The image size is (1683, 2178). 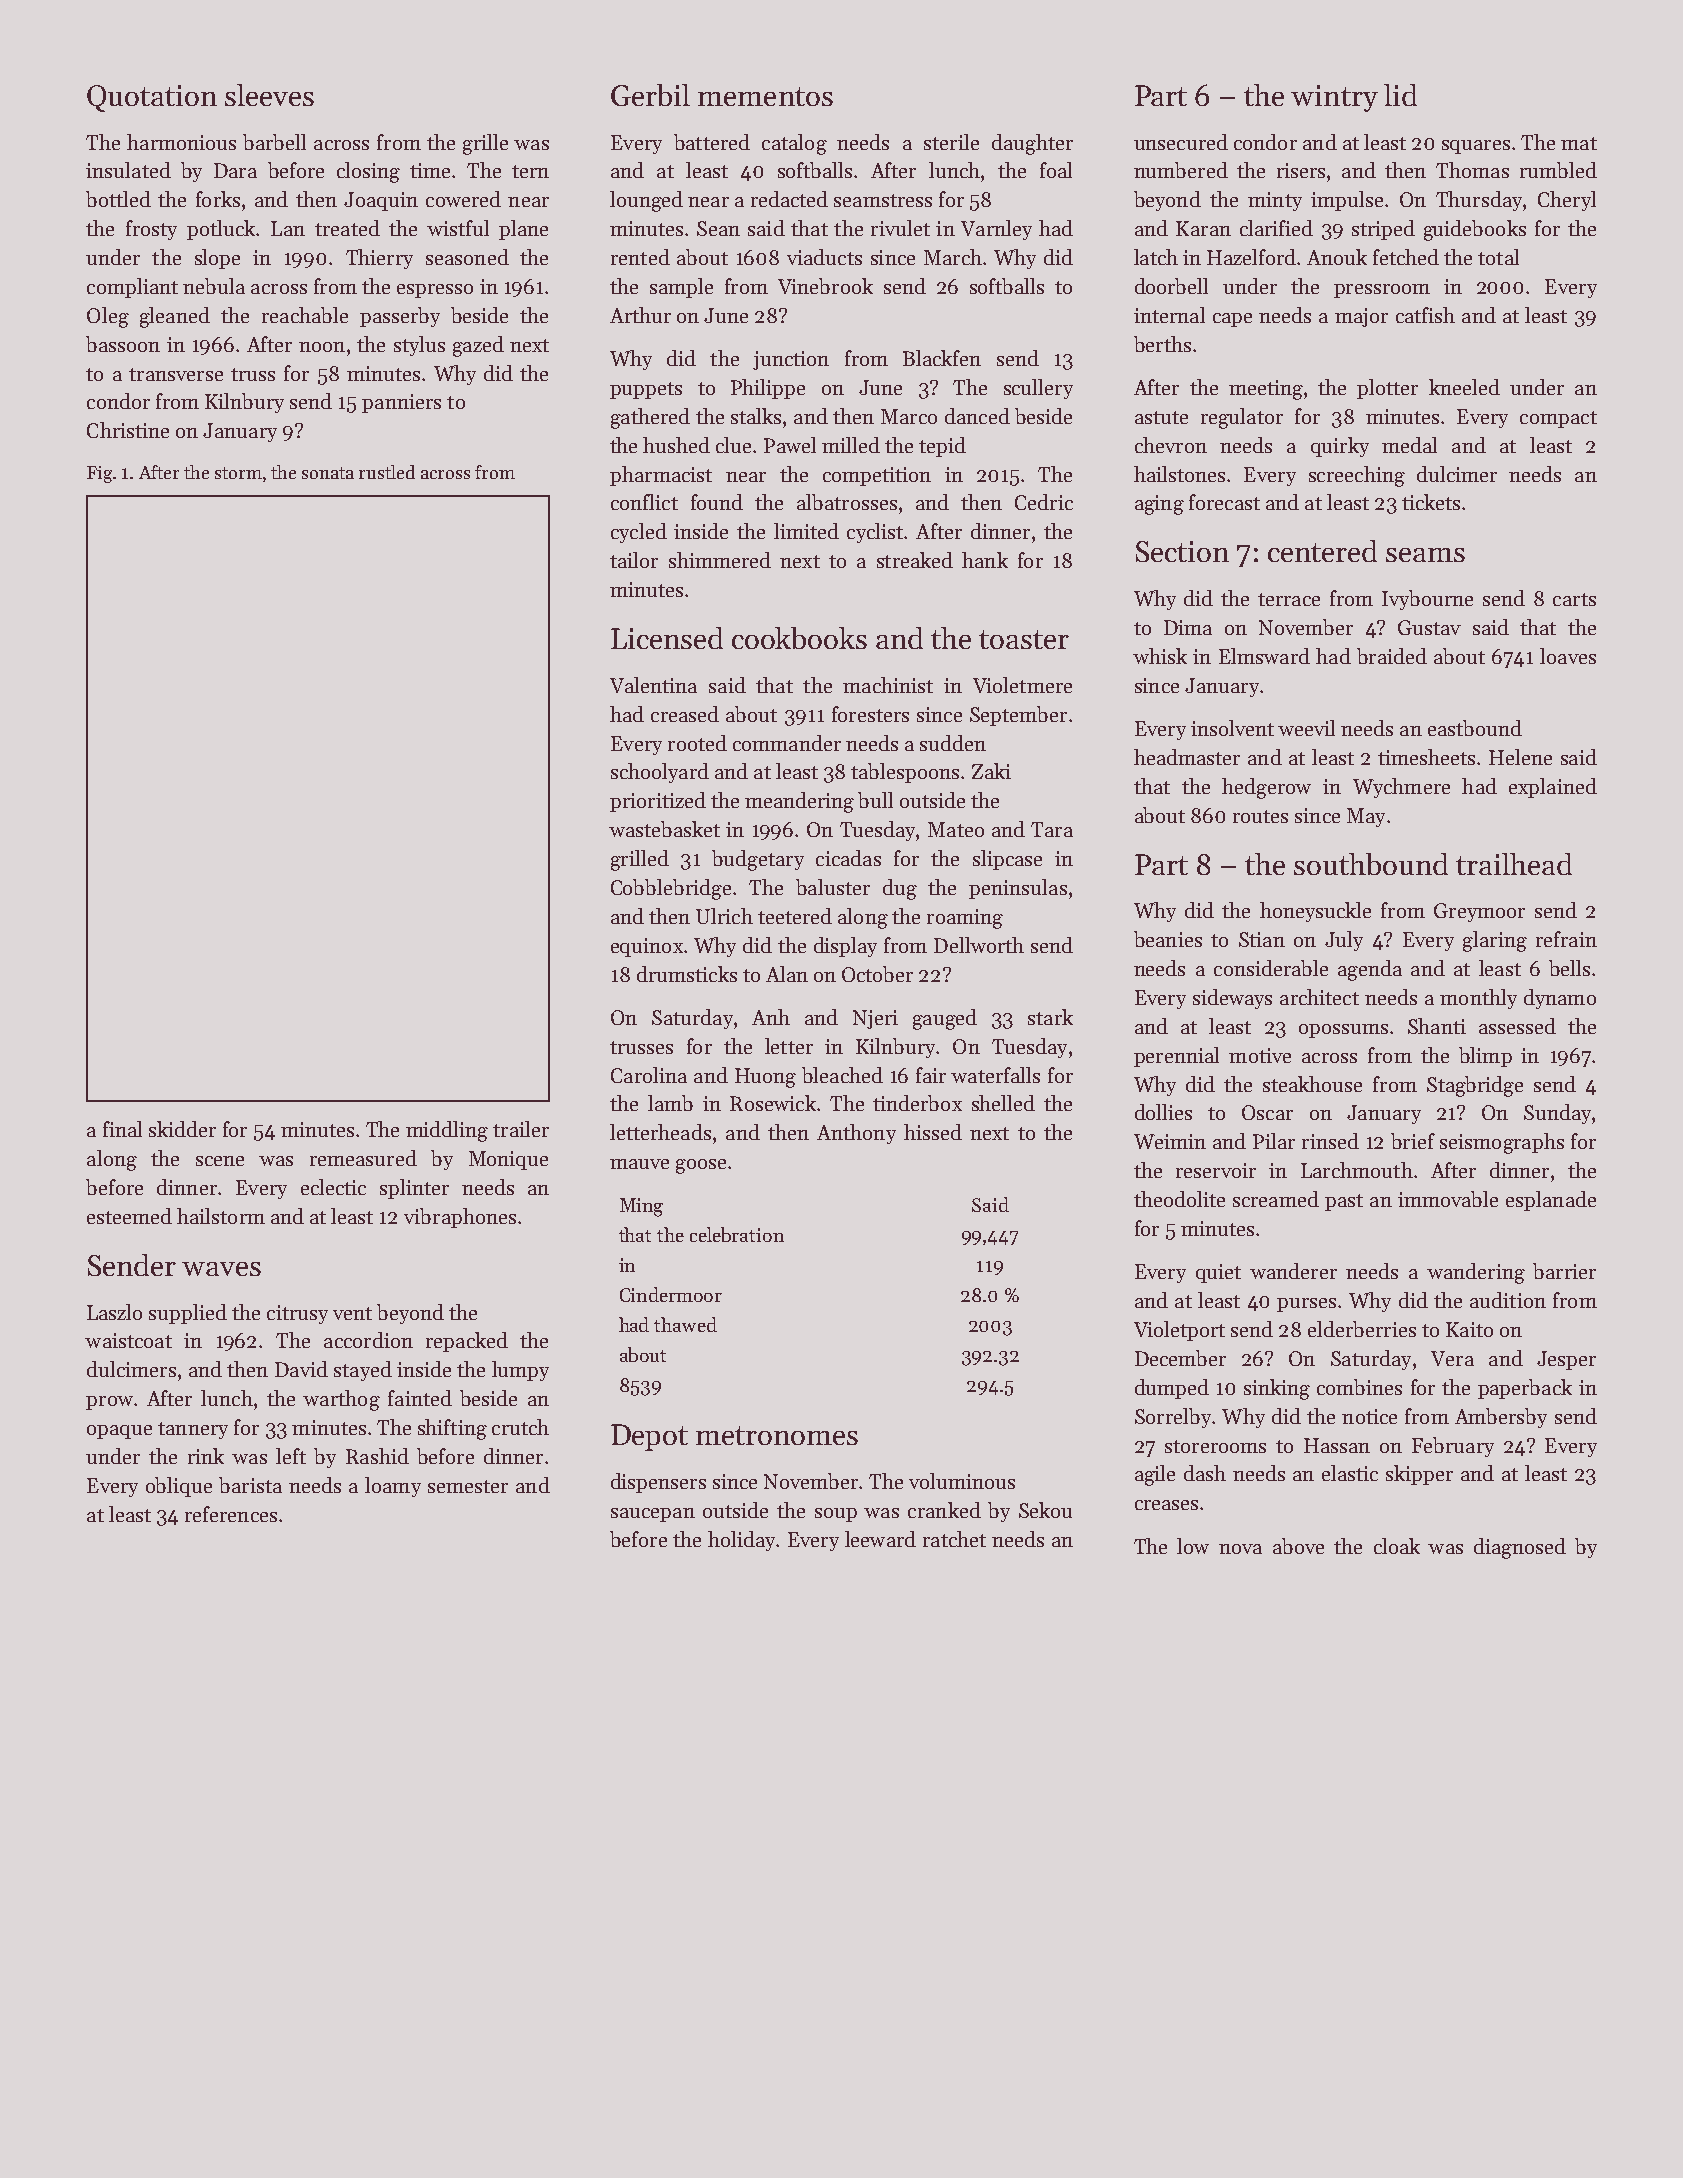 I want to click on harmonious, so click(x=181, y=142).
